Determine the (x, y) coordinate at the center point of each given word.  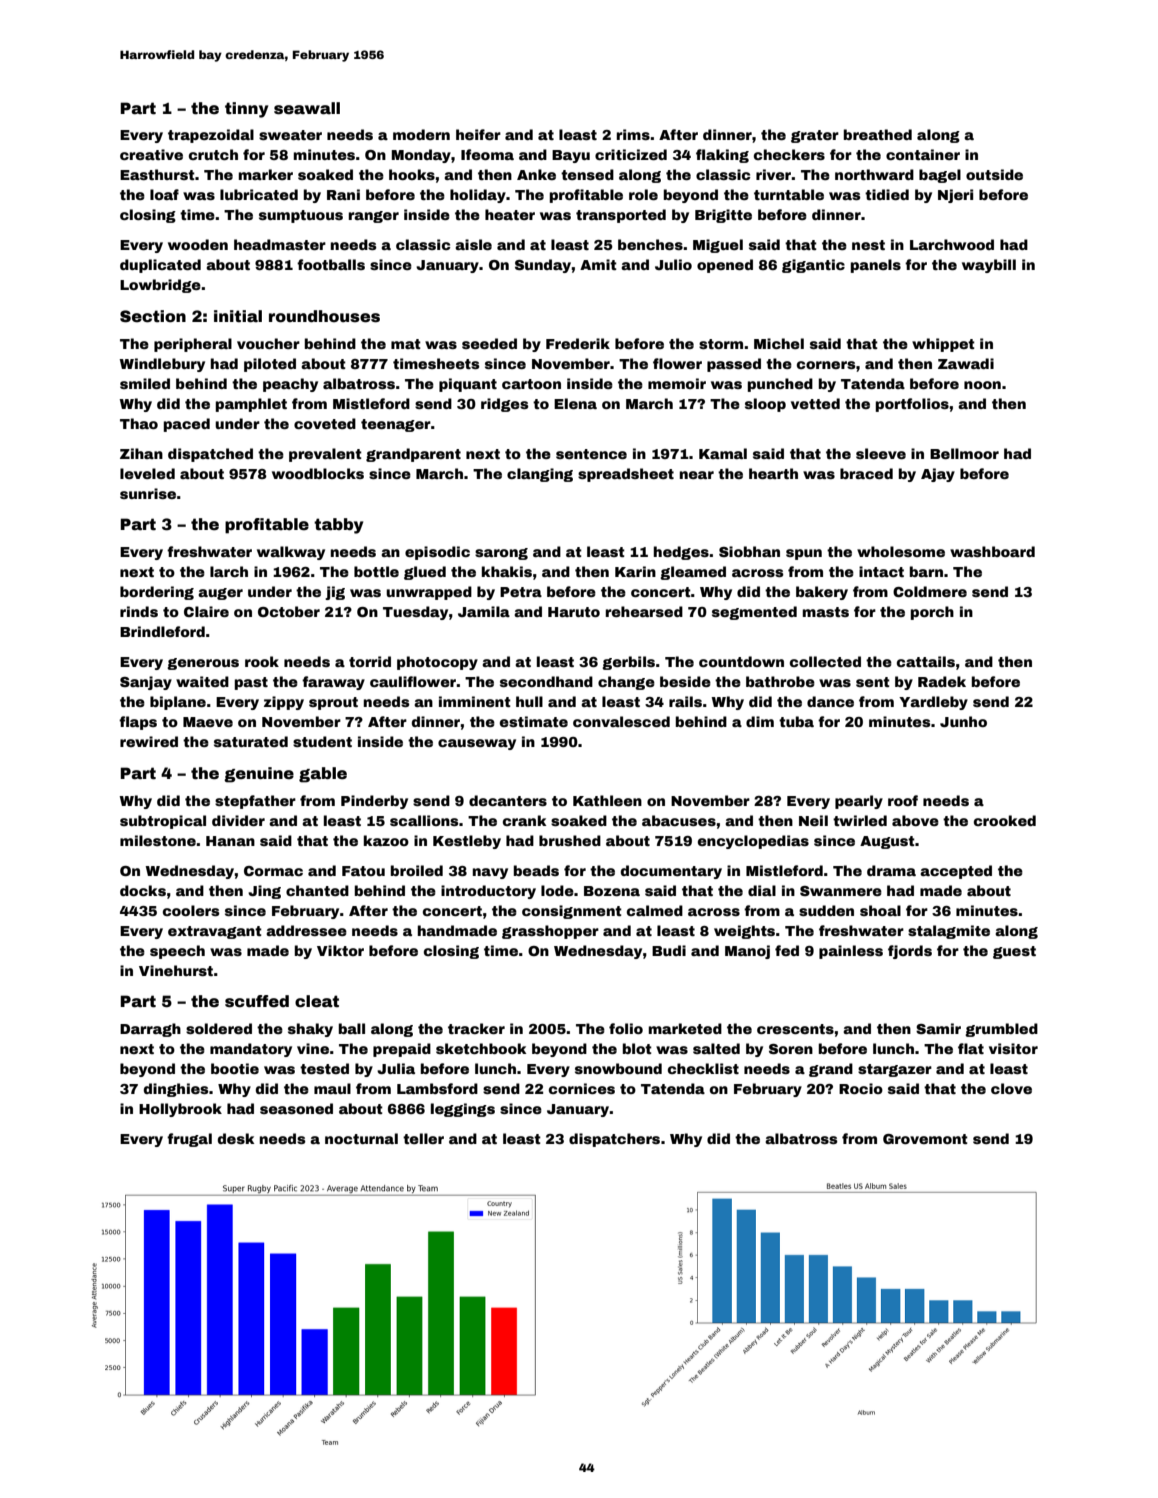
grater (815, 136)
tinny (246, 110)
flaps (138, 723)
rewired (149, 741)
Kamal (723, 453)
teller (423, 1138)
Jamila (484, 611)
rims (633, 134)
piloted (270, 365)
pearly (859, 802)
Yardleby (933, 703)
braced (866, 473)
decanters (508, 800)
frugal (189, 1140)
